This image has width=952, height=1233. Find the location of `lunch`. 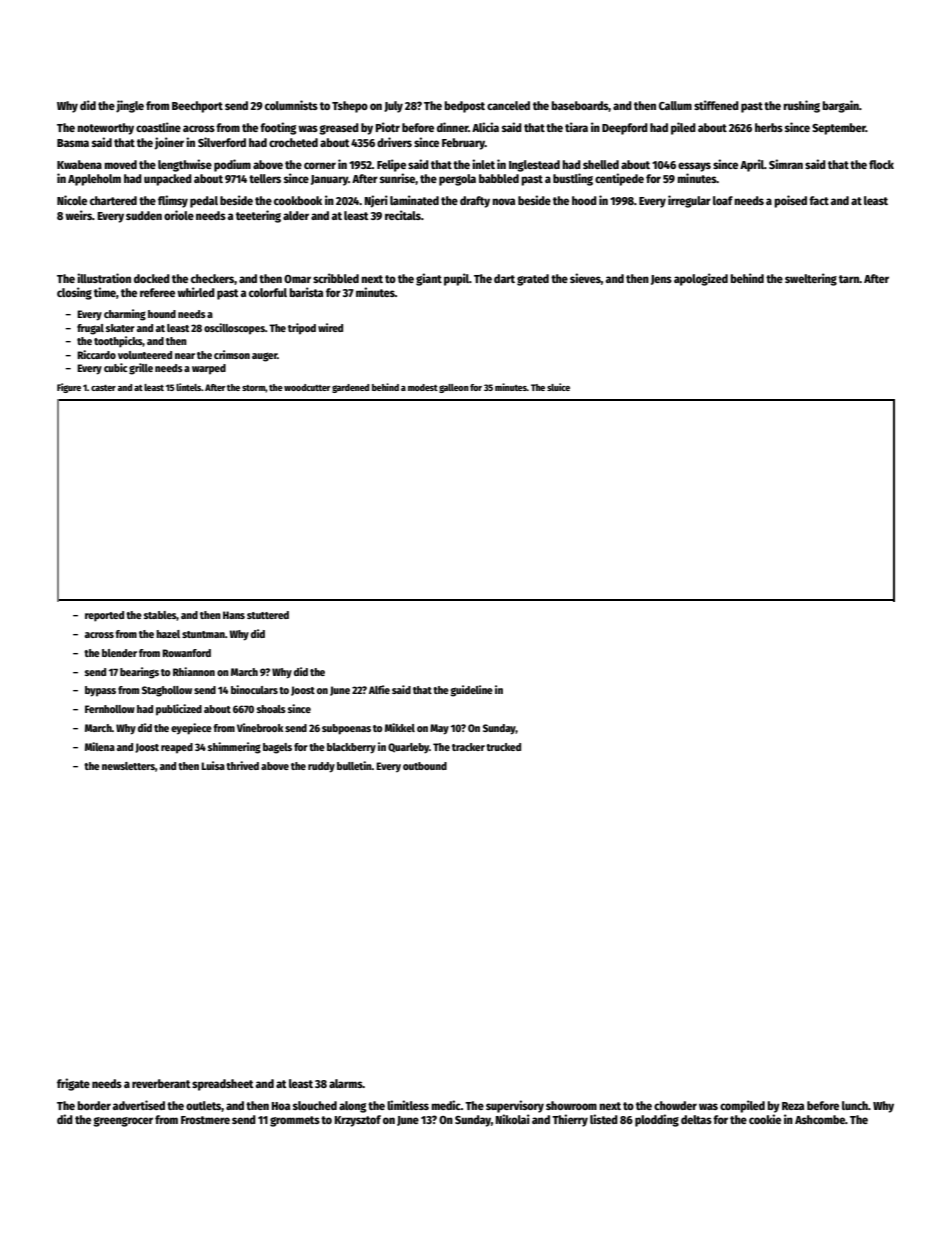

lunch is located at coordinates (855, 1105).
